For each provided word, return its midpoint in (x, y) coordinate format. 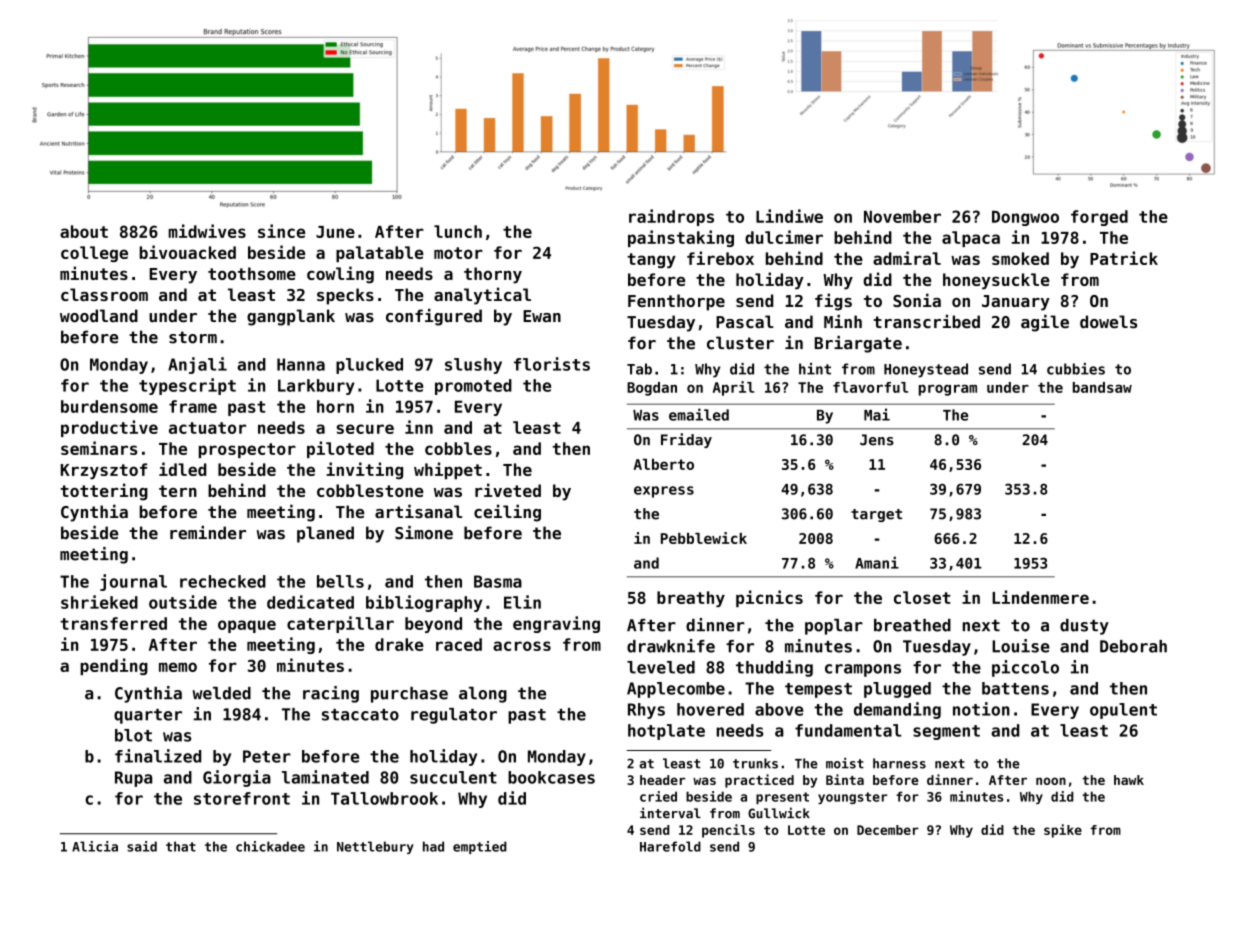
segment (946, 732)
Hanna (301, 364)
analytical (482, 296)
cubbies (1076, 369)
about (84, 231)
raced (459, 644)
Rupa (133, 779)
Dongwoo (1025, 218)
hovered (710, 709)
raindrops (671, 217)
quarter (148, 716)
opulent (1123, 711)
